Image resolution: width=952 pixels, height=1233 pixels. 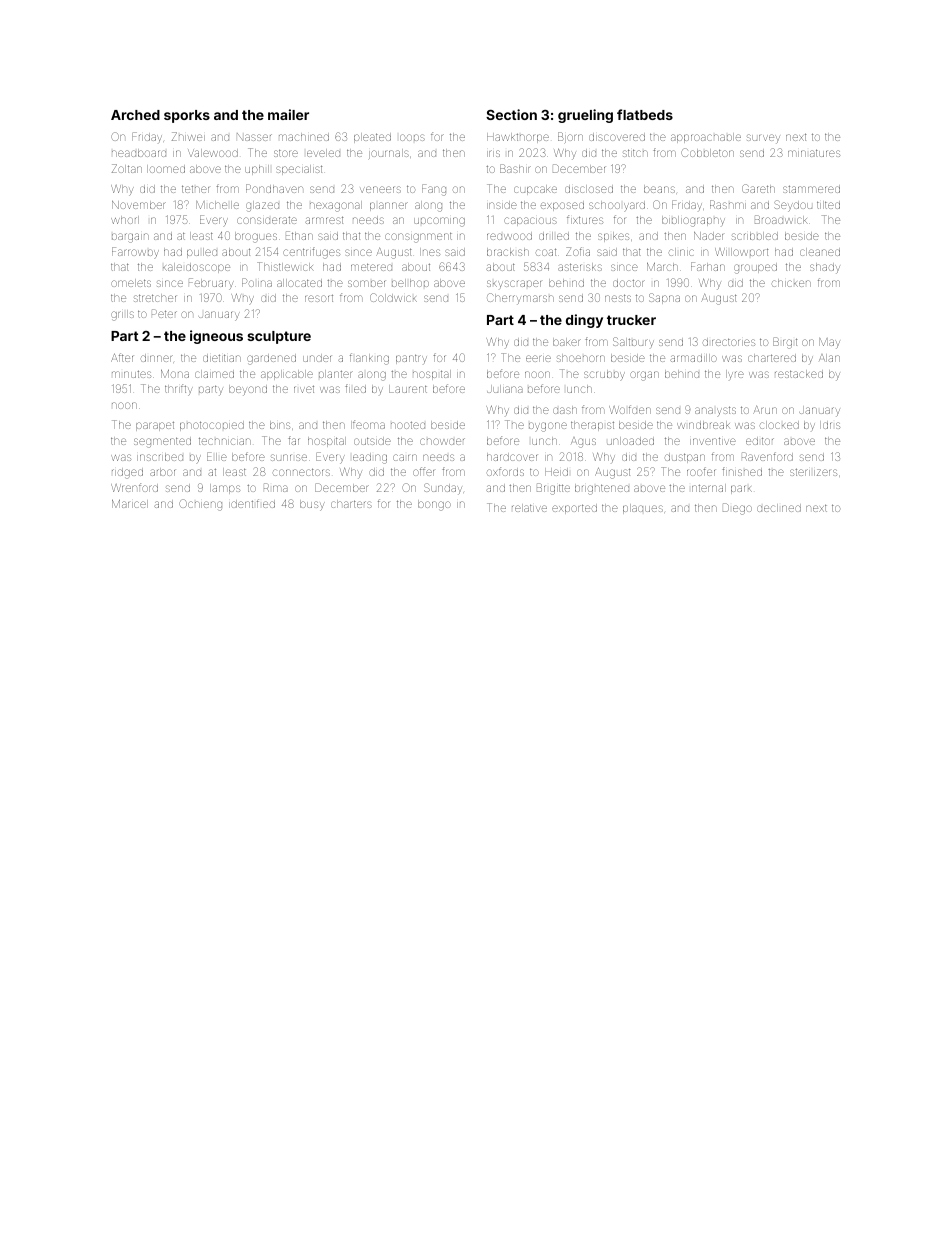 What do you see at coordinates (535, 190) in the screenshot?
I see `cupcake` at bounding box center [535, 190].
